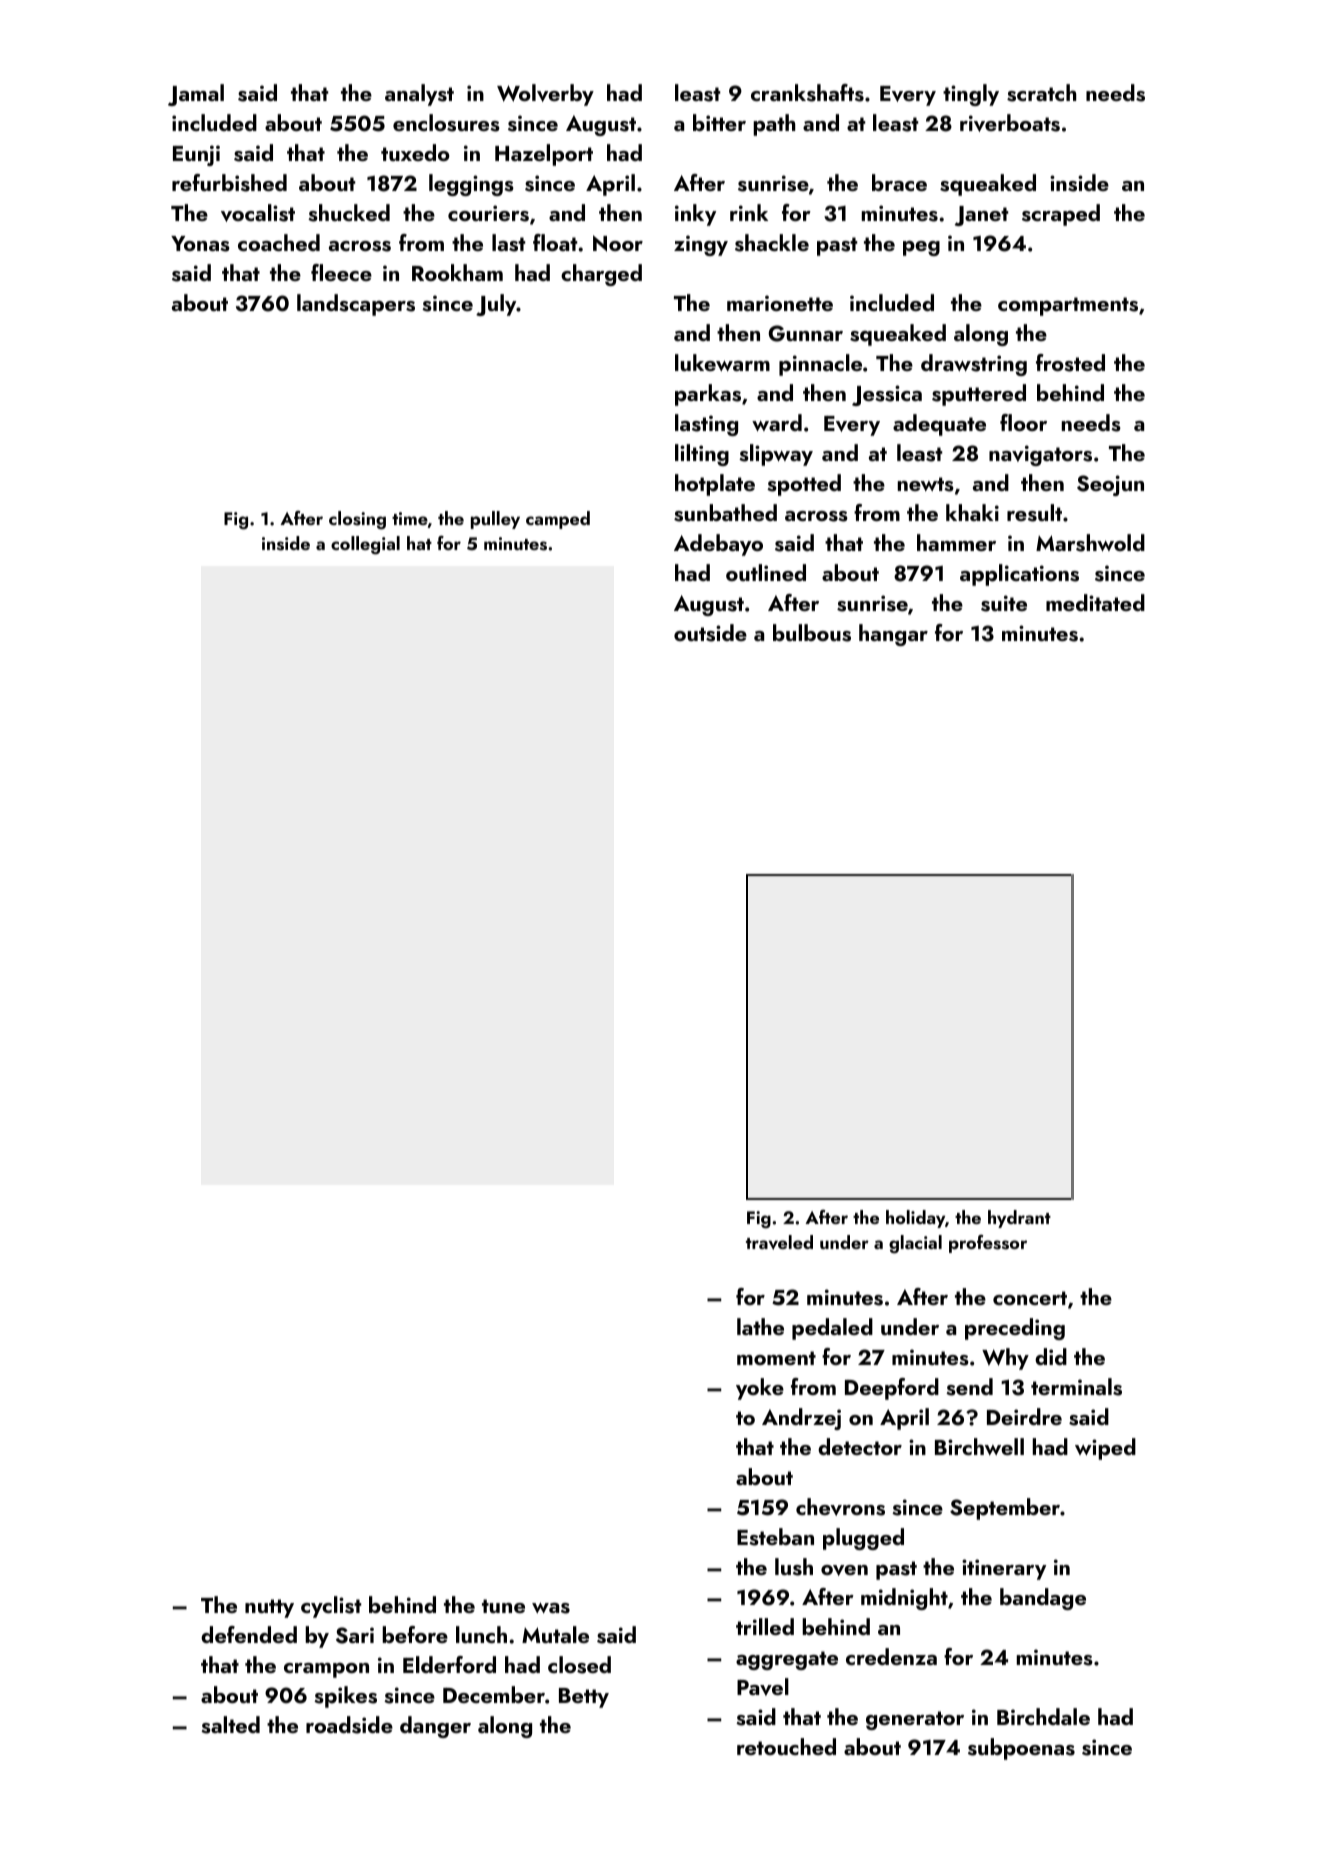 This page has height=1863, width=1317. I want to click on tuxedo, so click(415, 152).
